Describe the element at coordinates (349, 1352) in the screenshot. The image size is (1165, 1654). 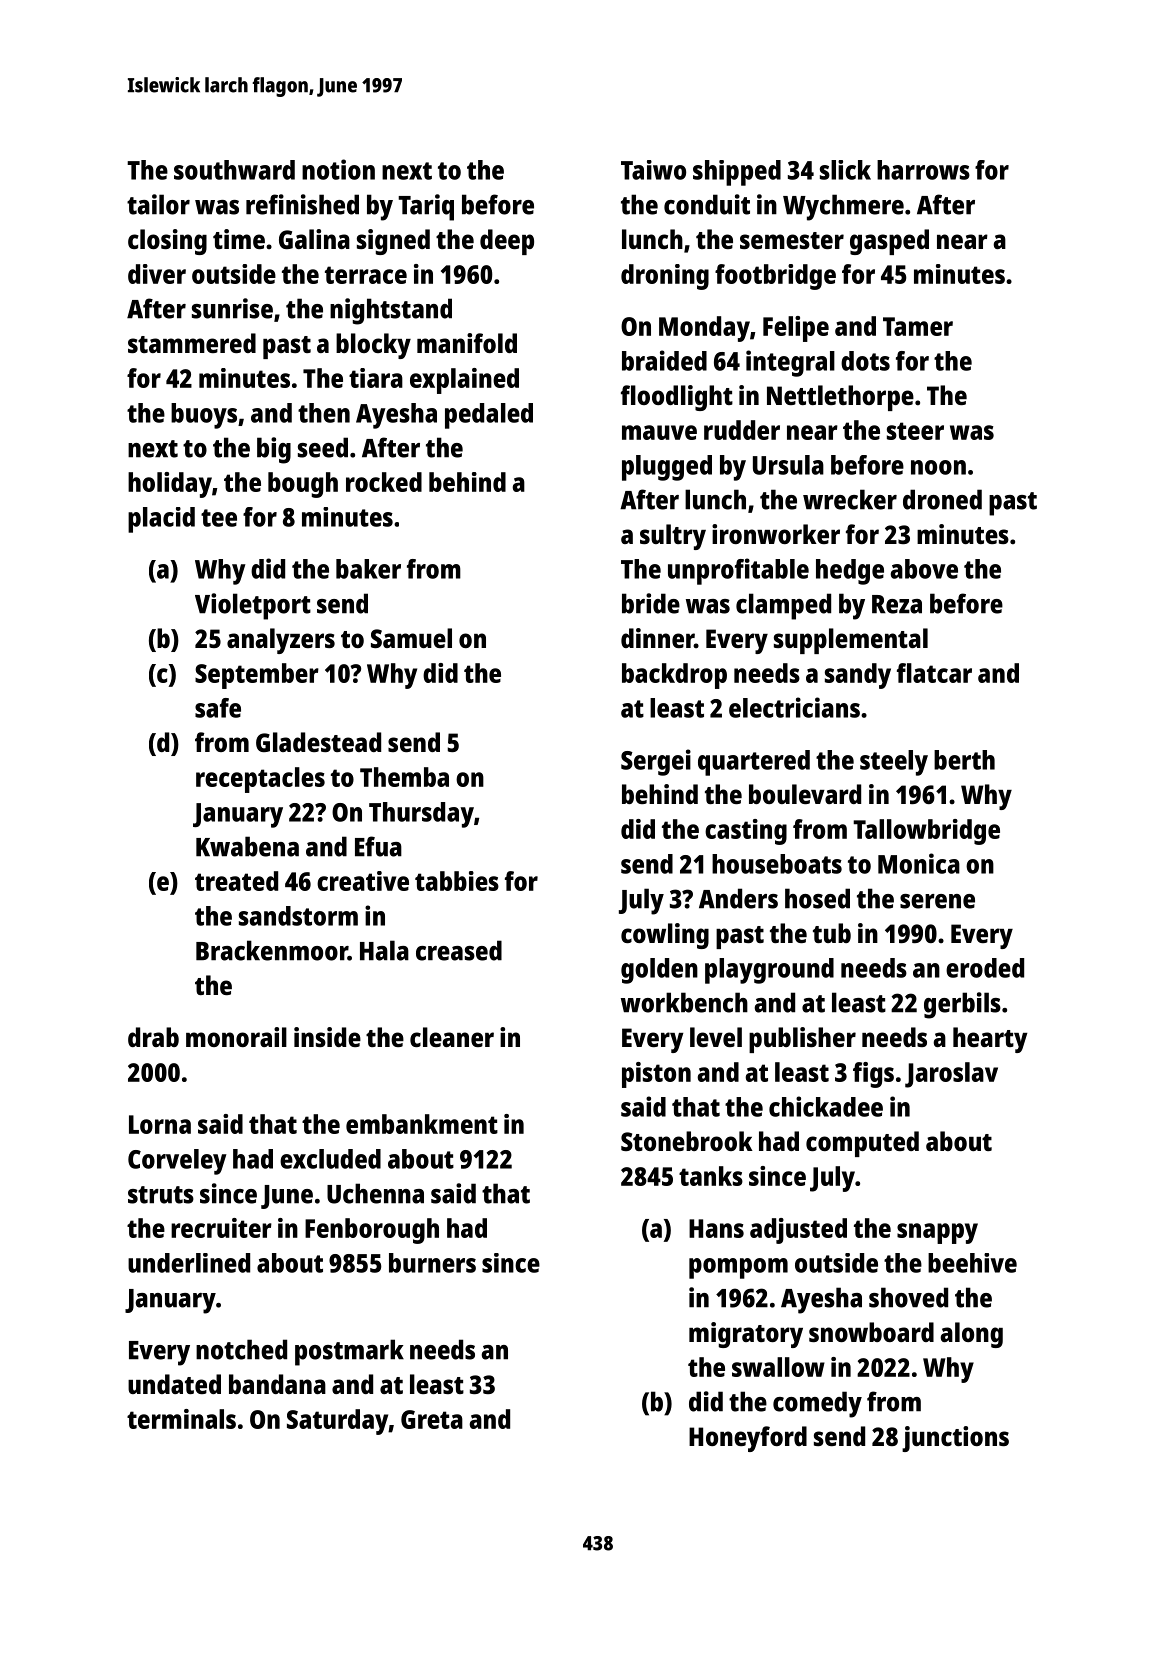
I see `postmark` at that location.
